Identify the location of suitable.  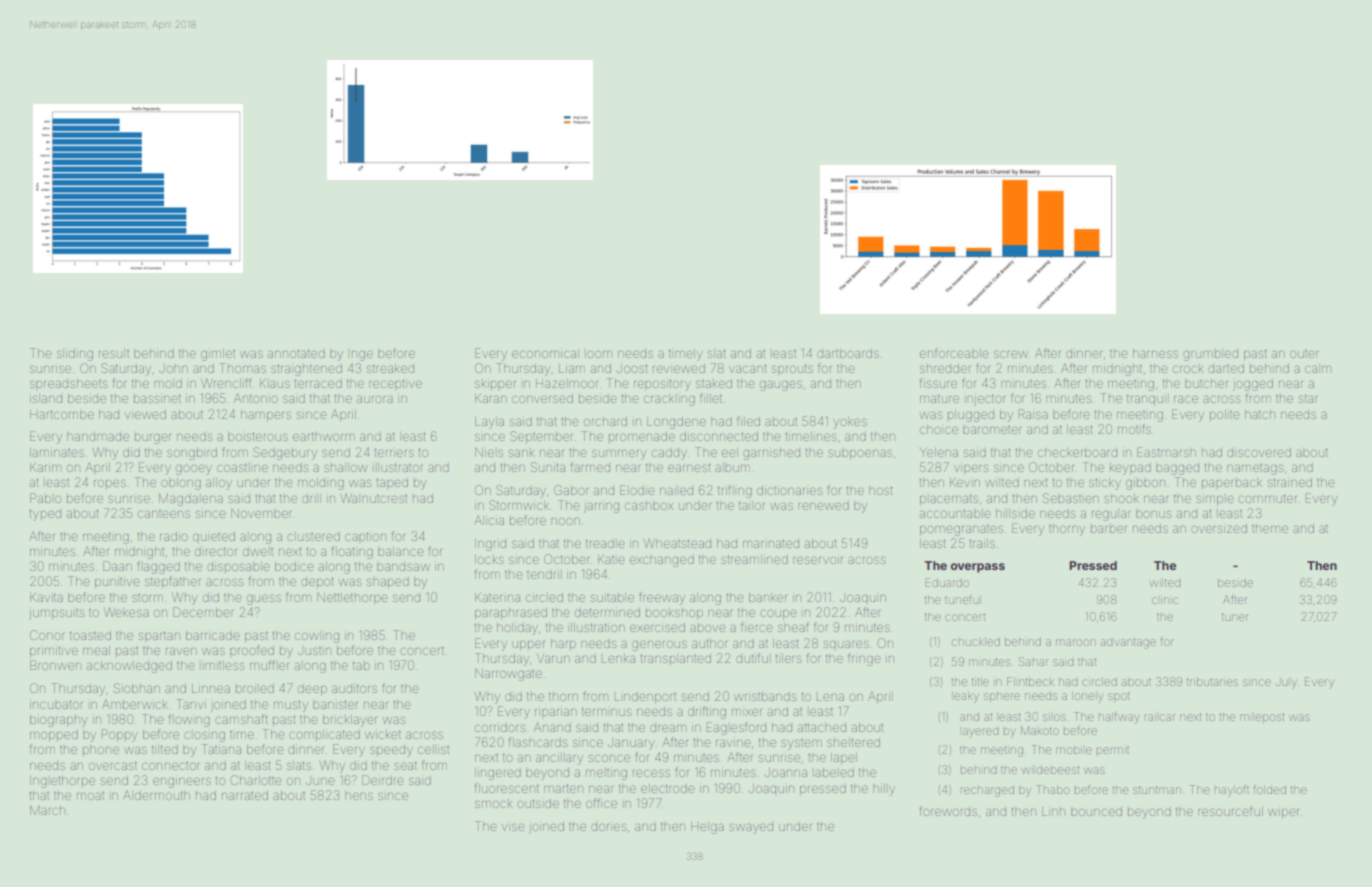
(612, 597).
